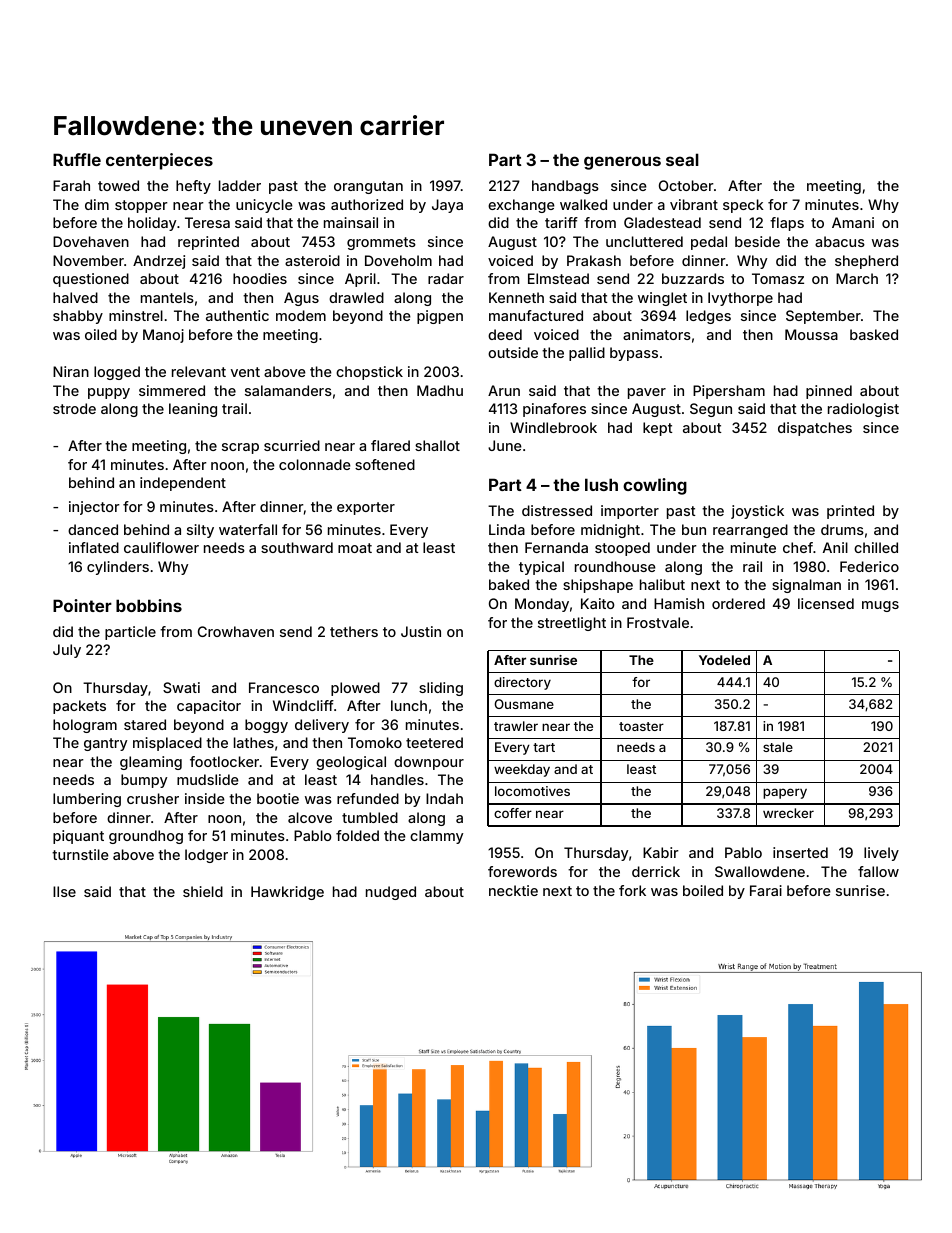 Image resolution: width=952 pixels, height=1233 pixels. I want to click on nudged, so click(391, 893).
